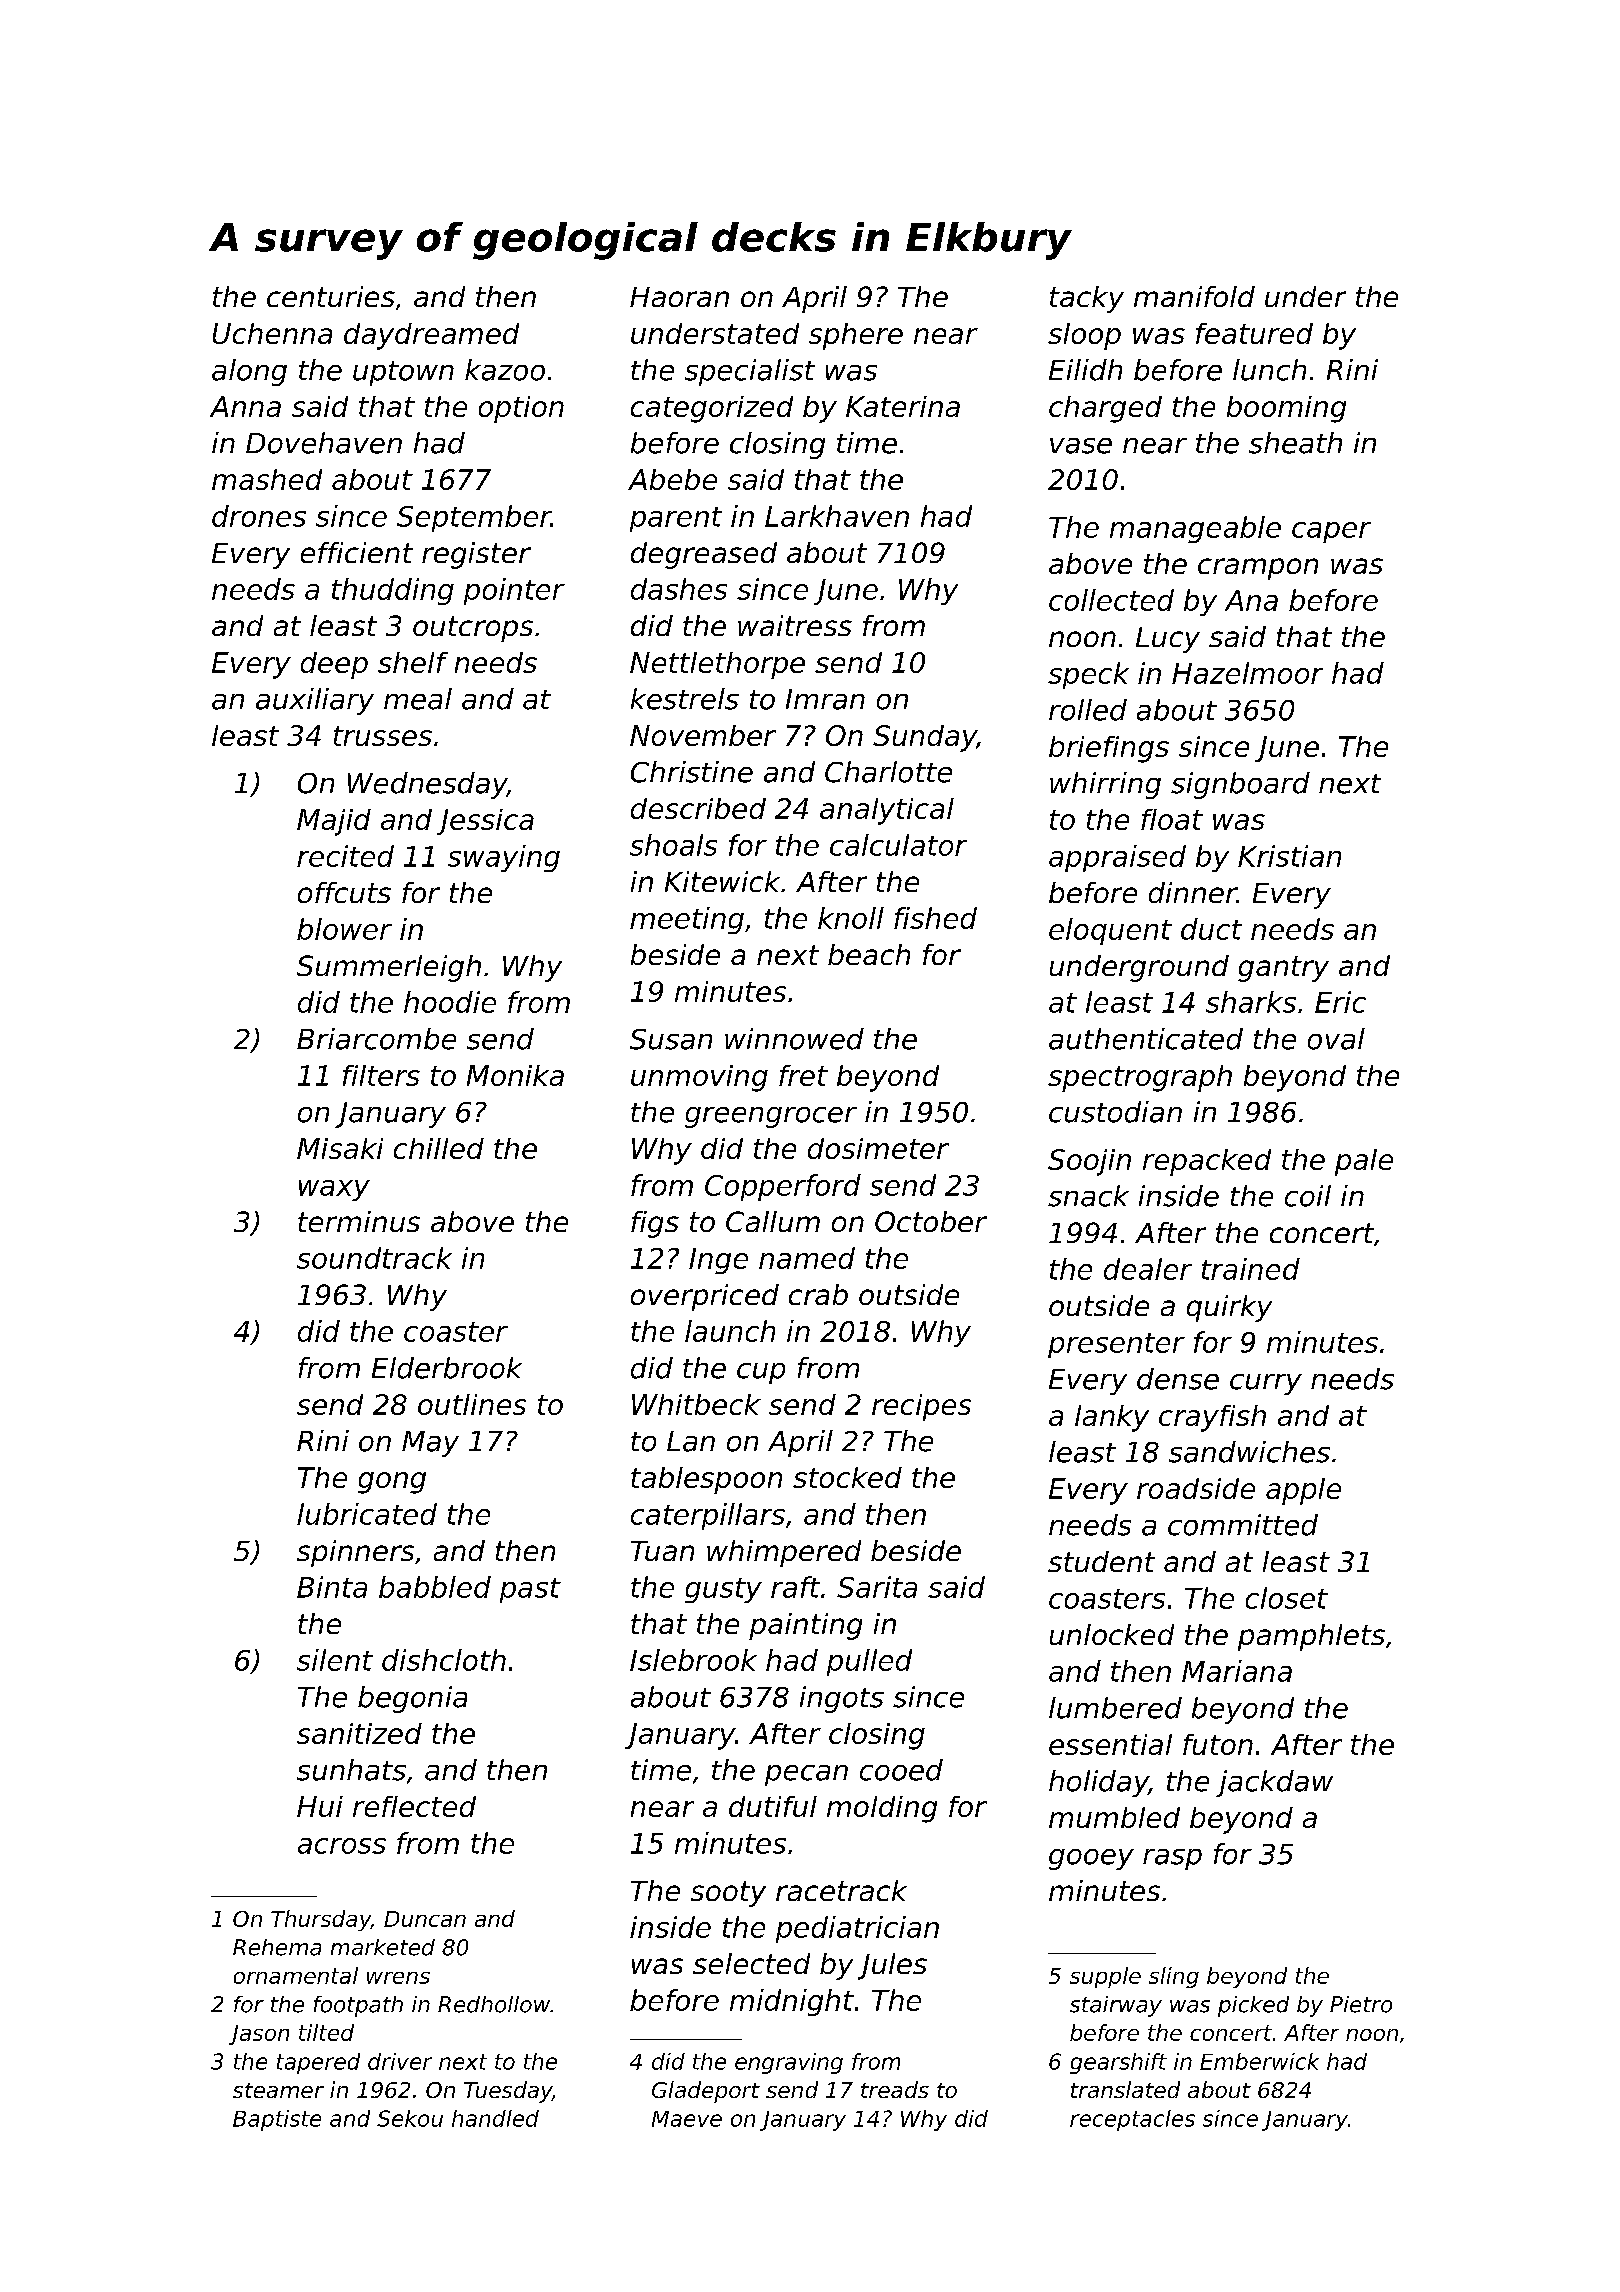 Image resolution: width=1620 pixels, height=2292 pixels. Describe the element at coordinates (877, 1587) in the image. I see `Sarita` at that location.
